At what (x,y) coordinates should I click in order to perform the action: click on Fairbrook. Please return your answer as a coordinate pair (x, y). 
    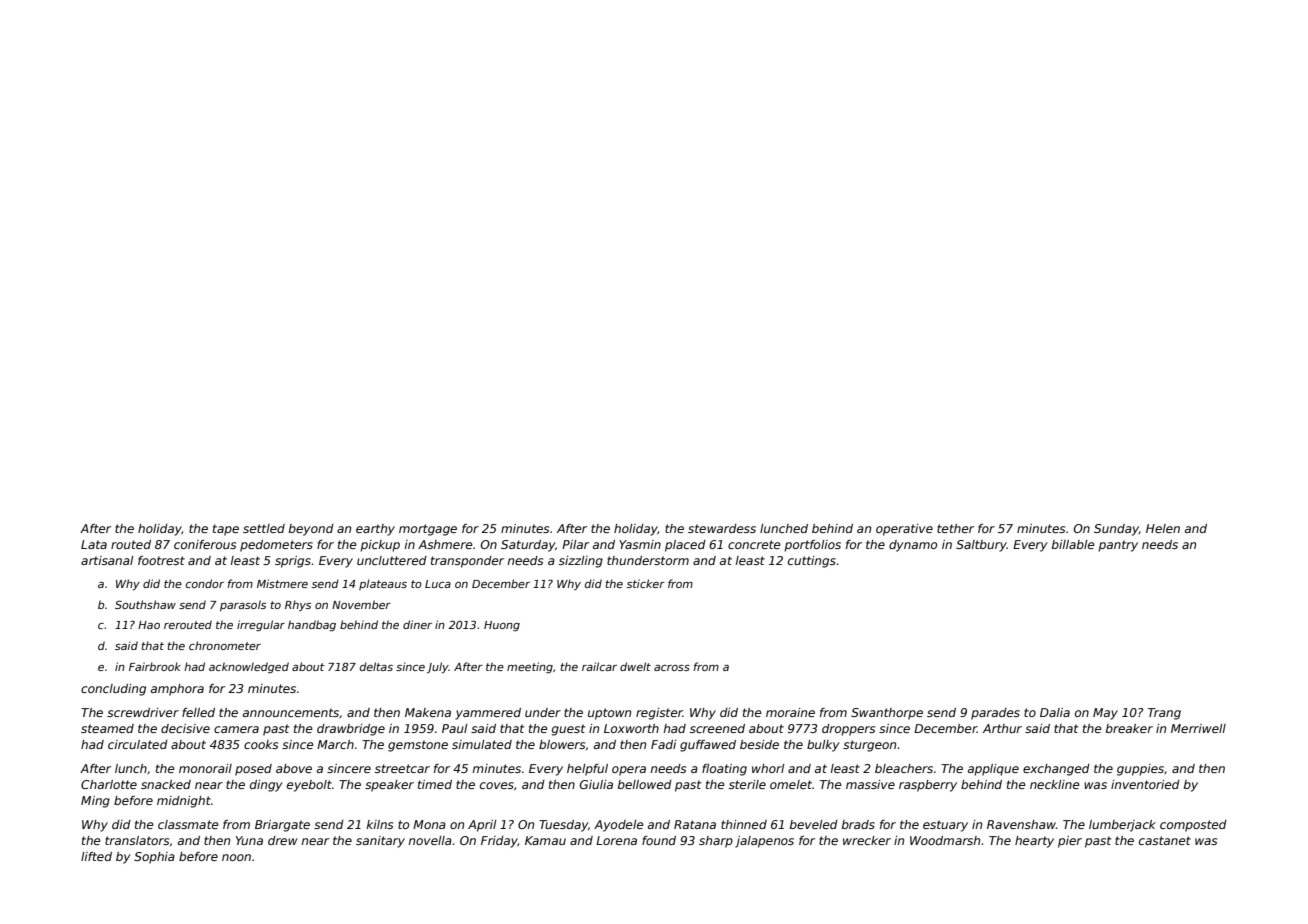
    Looking at the image, I should click on (155, 666).
